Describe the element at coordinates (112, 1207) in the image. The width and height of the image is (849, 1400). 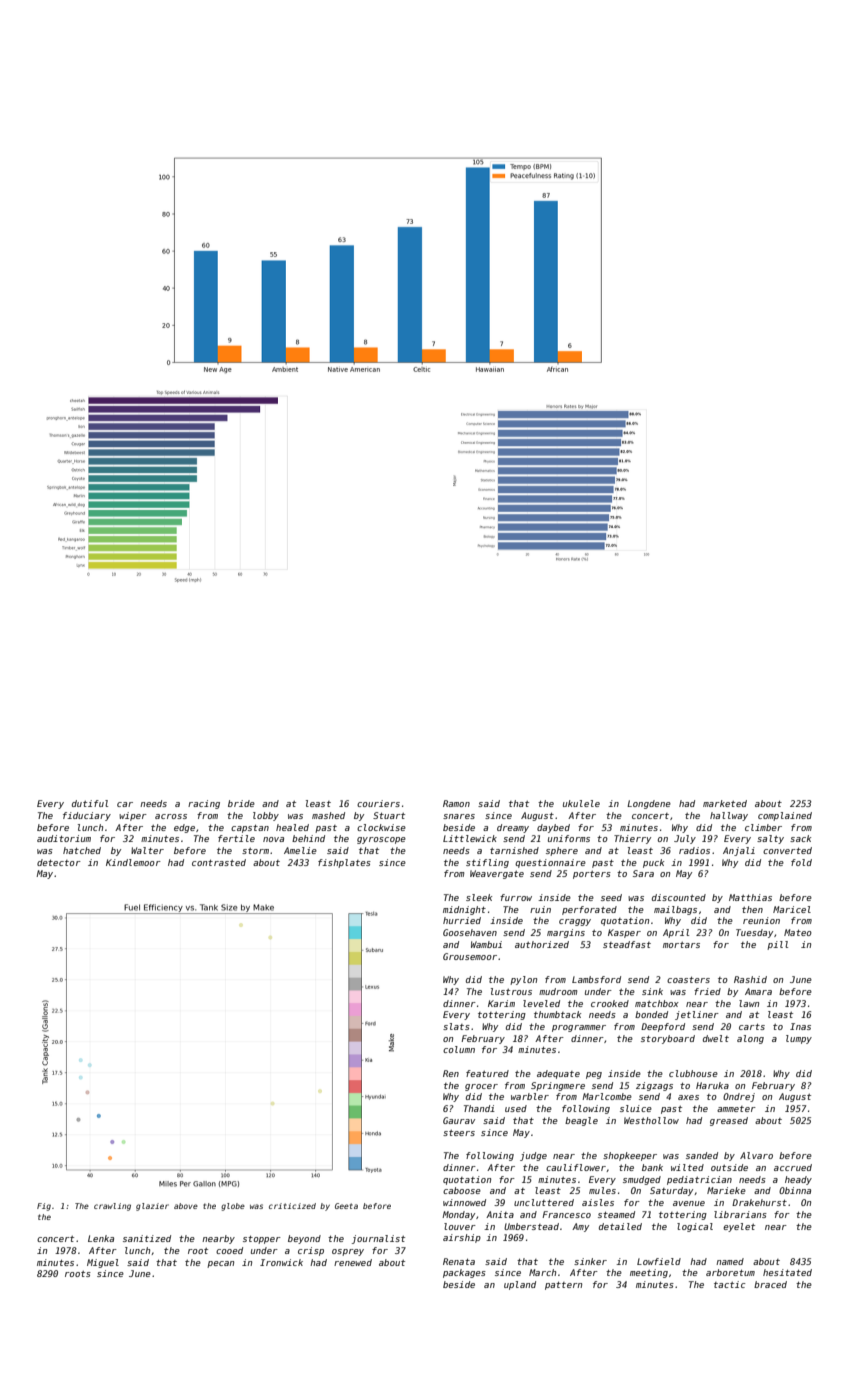
I see `crawling` at that location.
